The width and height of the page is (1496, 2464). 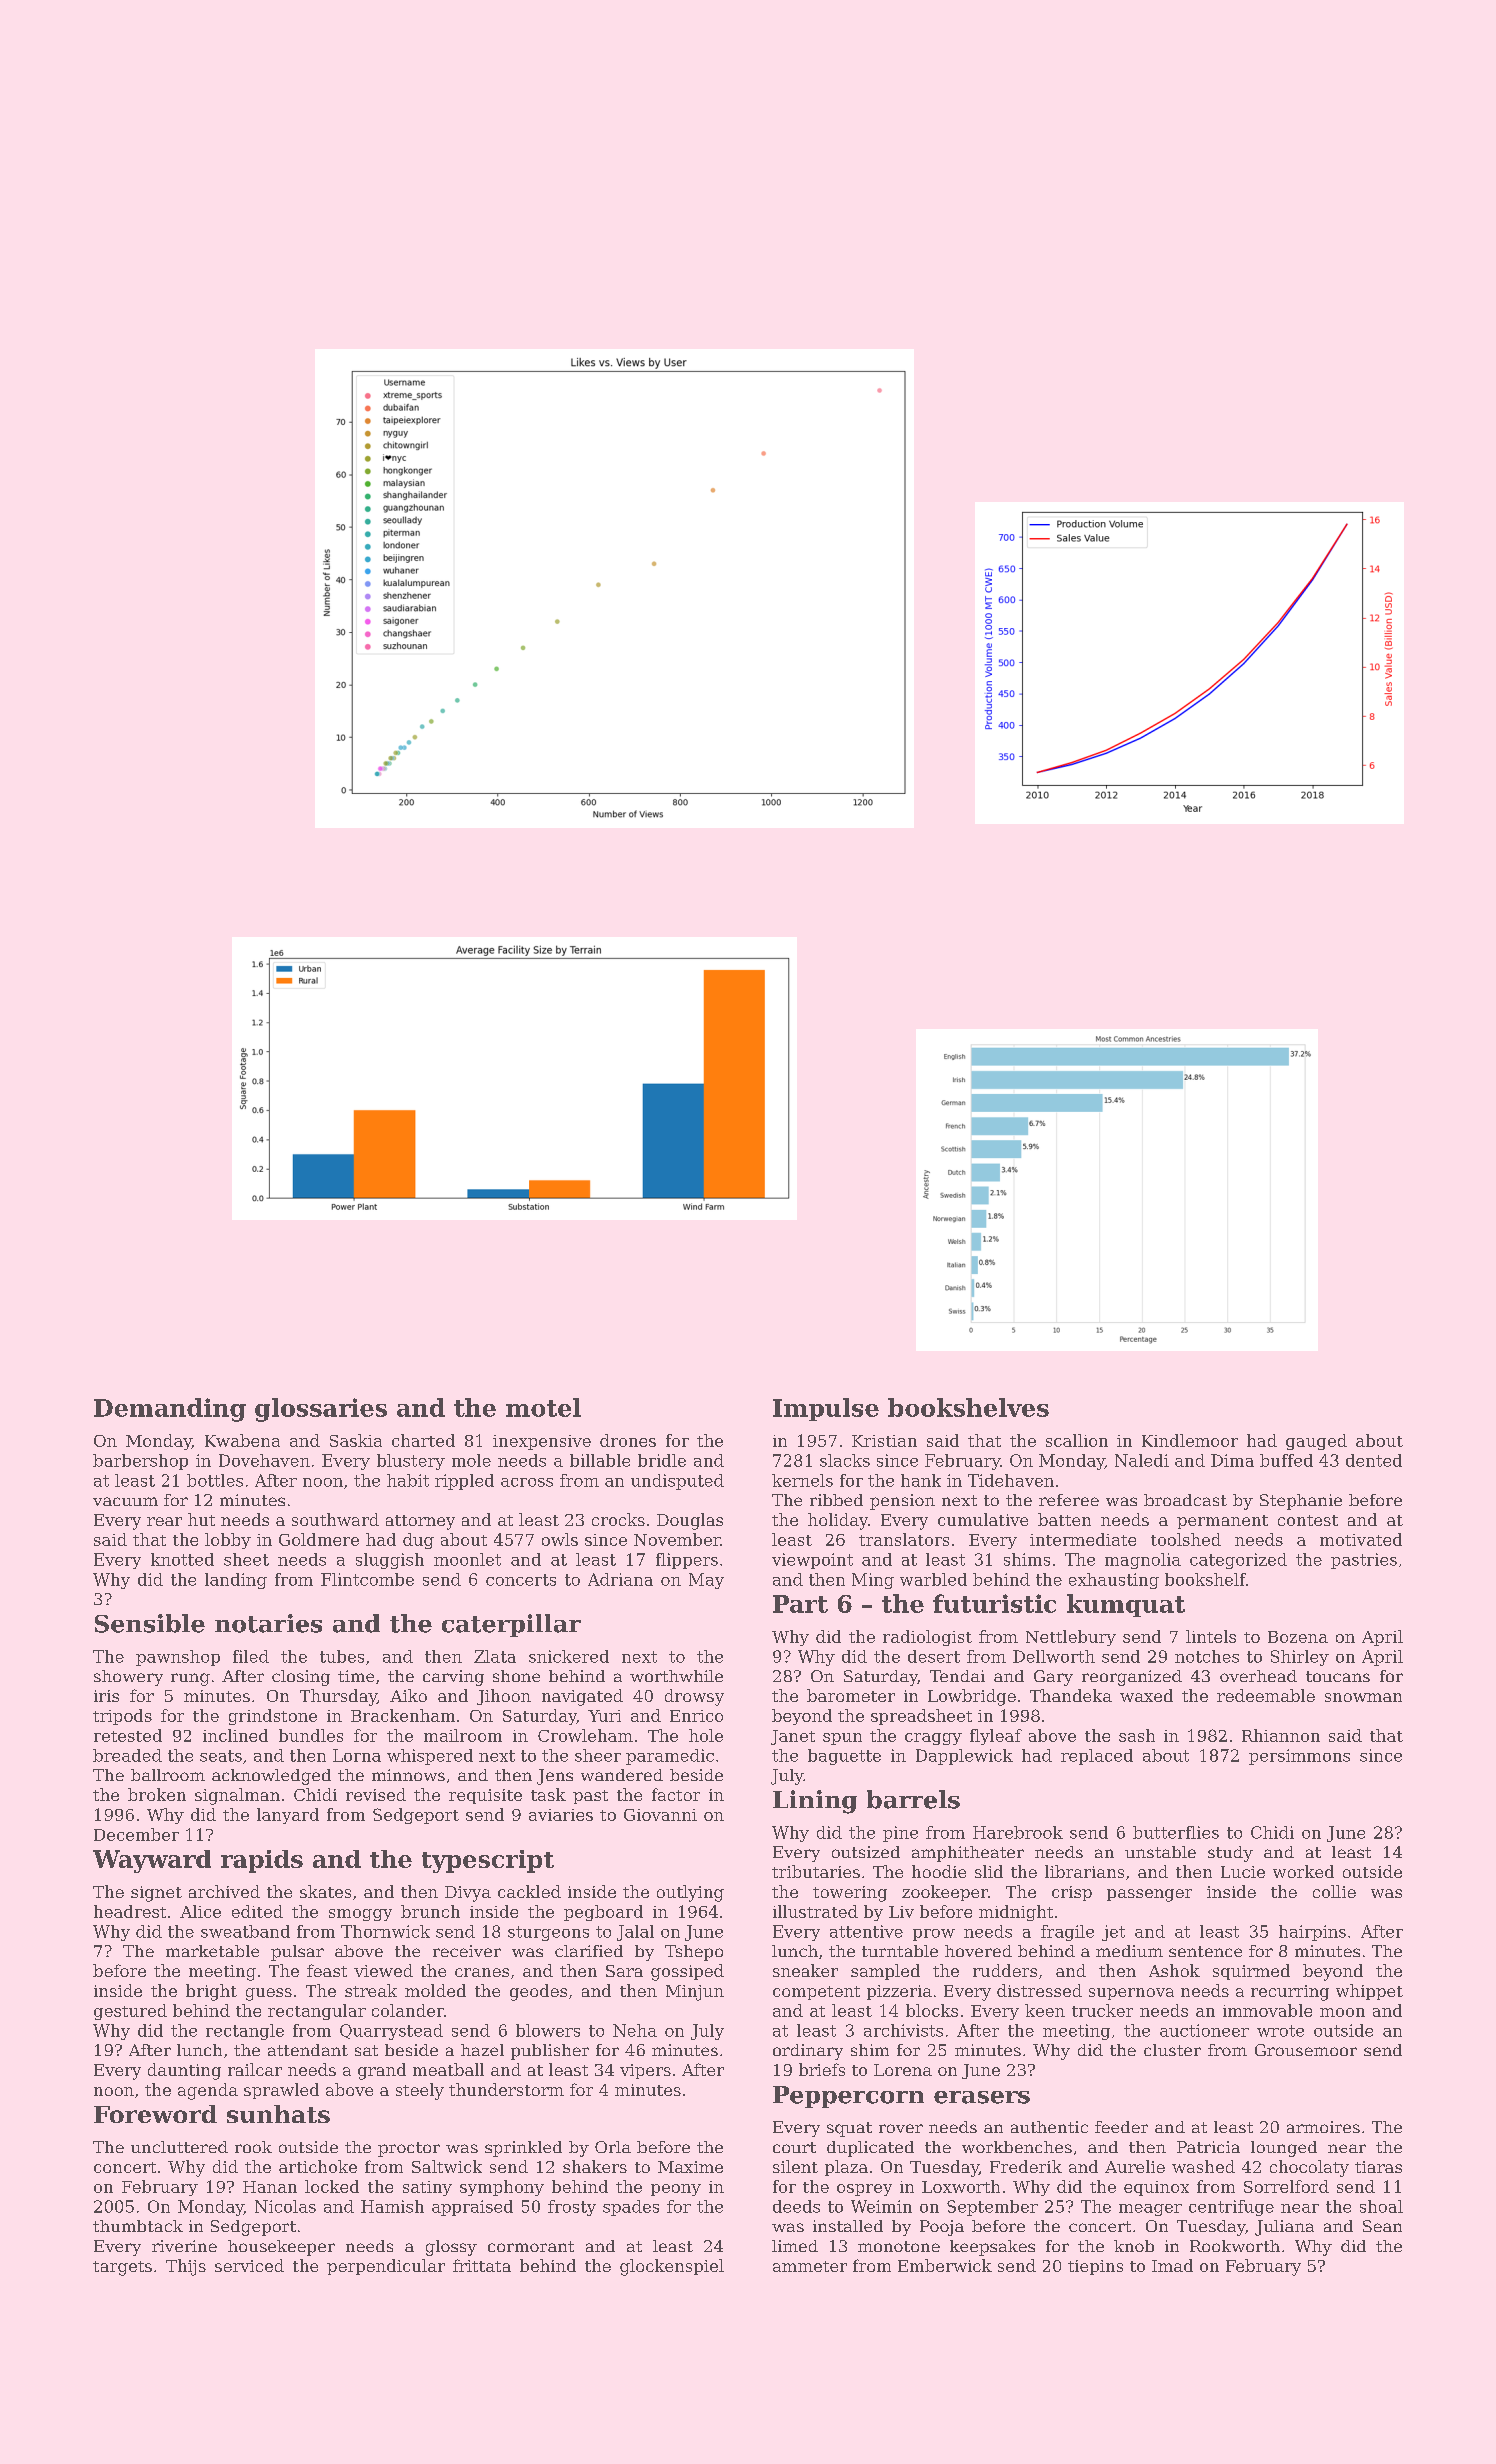 I want to click on attendant, so click(x=308, y=2050).
